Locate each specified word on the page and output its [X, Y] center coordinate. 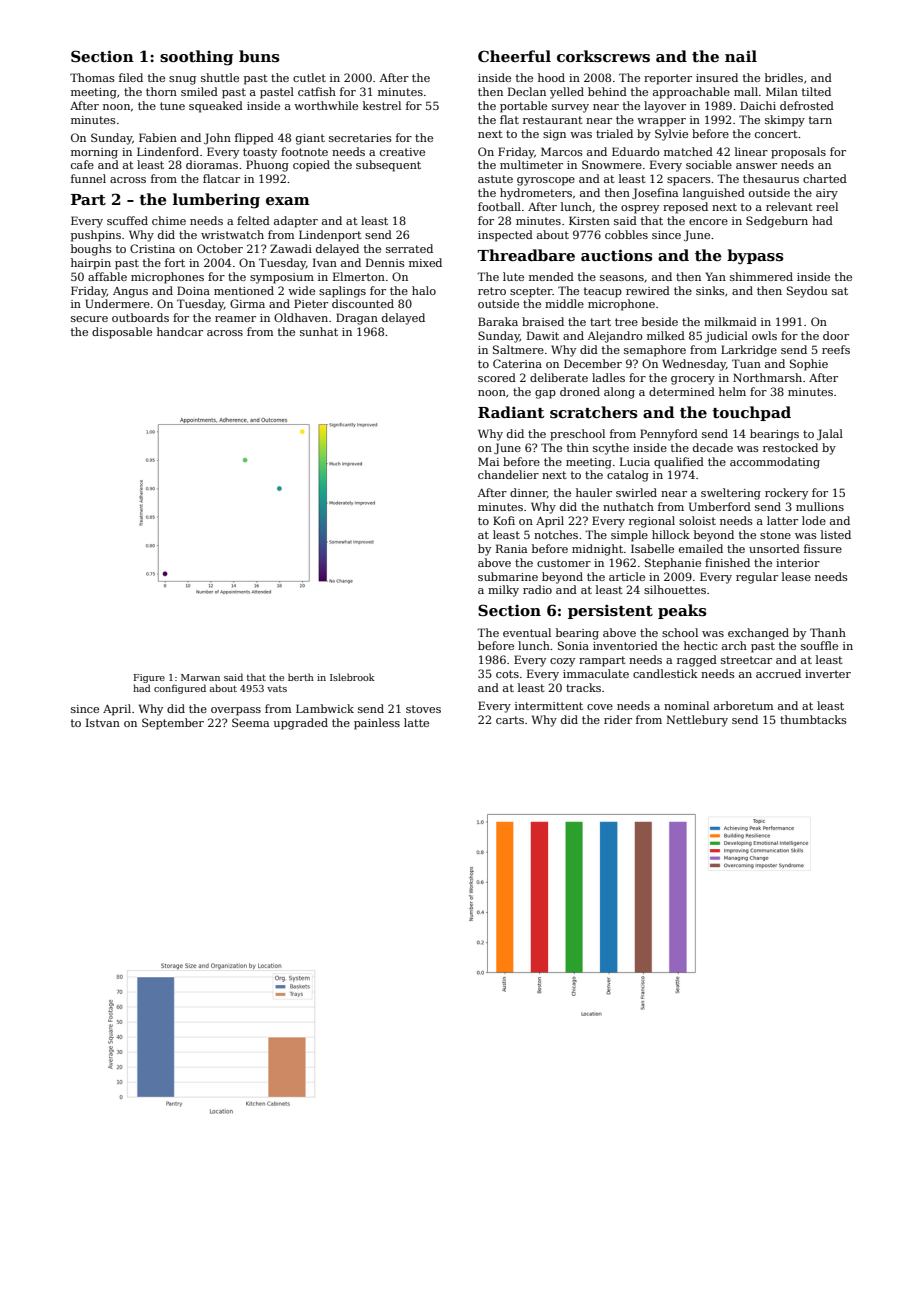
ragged [697, 661]
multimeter [531, 164]
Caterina [517, 363]
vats [277, 688]
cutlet [309, 77]
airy [827, 194]
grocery [693, 380]
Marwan [200, 677]
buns [259, 56]
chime [169, 220]
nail [741, 56]
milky [503, 591]
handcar [180, 331]
